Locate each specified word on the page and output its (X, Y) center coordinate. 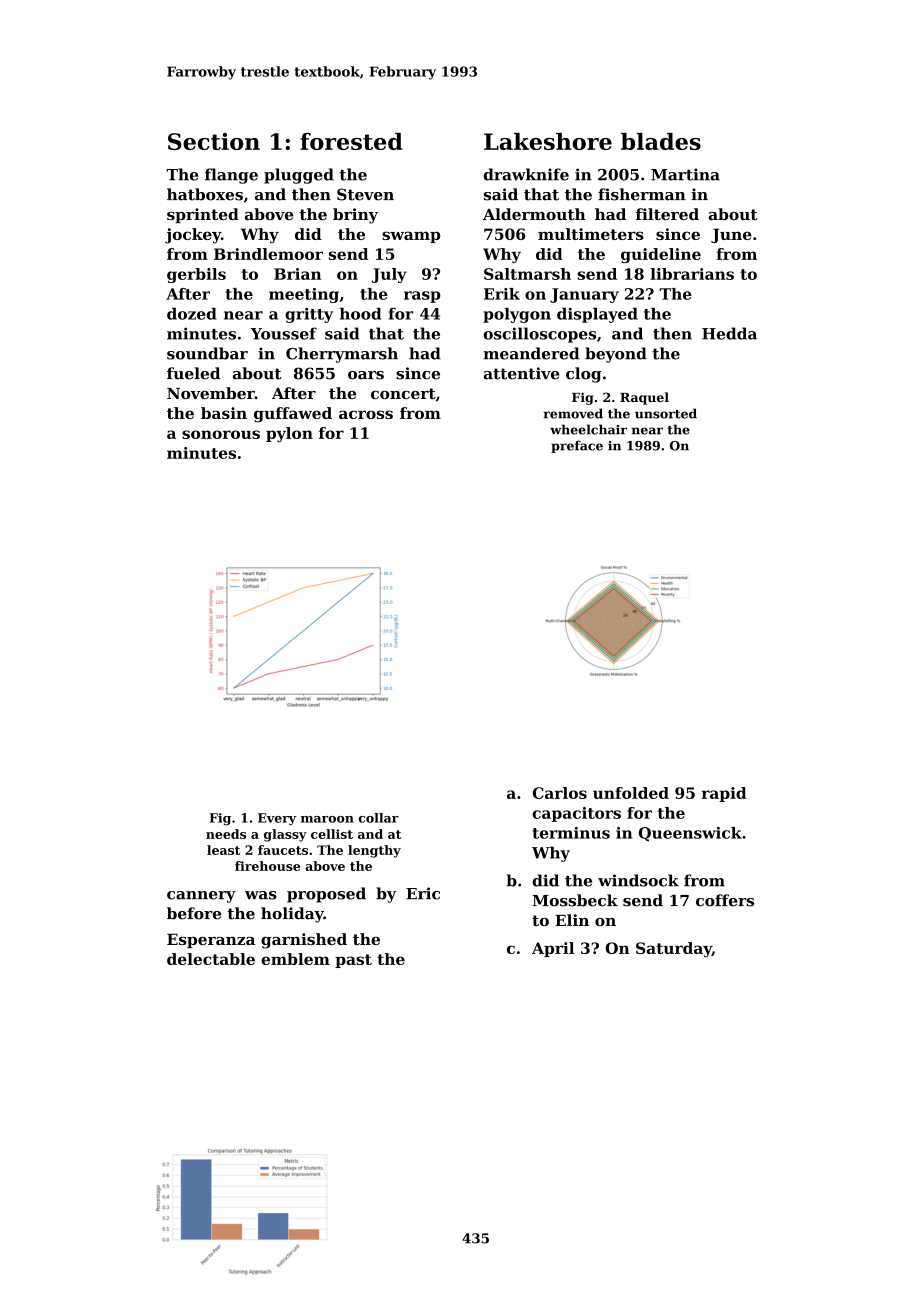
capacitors (576, 814)
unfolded (631, 793)
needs (226, 834)
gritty (309, 315)
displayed (597, 315)
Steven (365, 194)
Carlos (559, 793)
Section (214, 141)
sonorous (221, 434)
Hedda (729, 333)
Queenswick (690, 834)
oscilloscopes (540, 335)
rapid (724, 794)
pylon (289, 434)
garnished (304, 941)
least (223, 850)
